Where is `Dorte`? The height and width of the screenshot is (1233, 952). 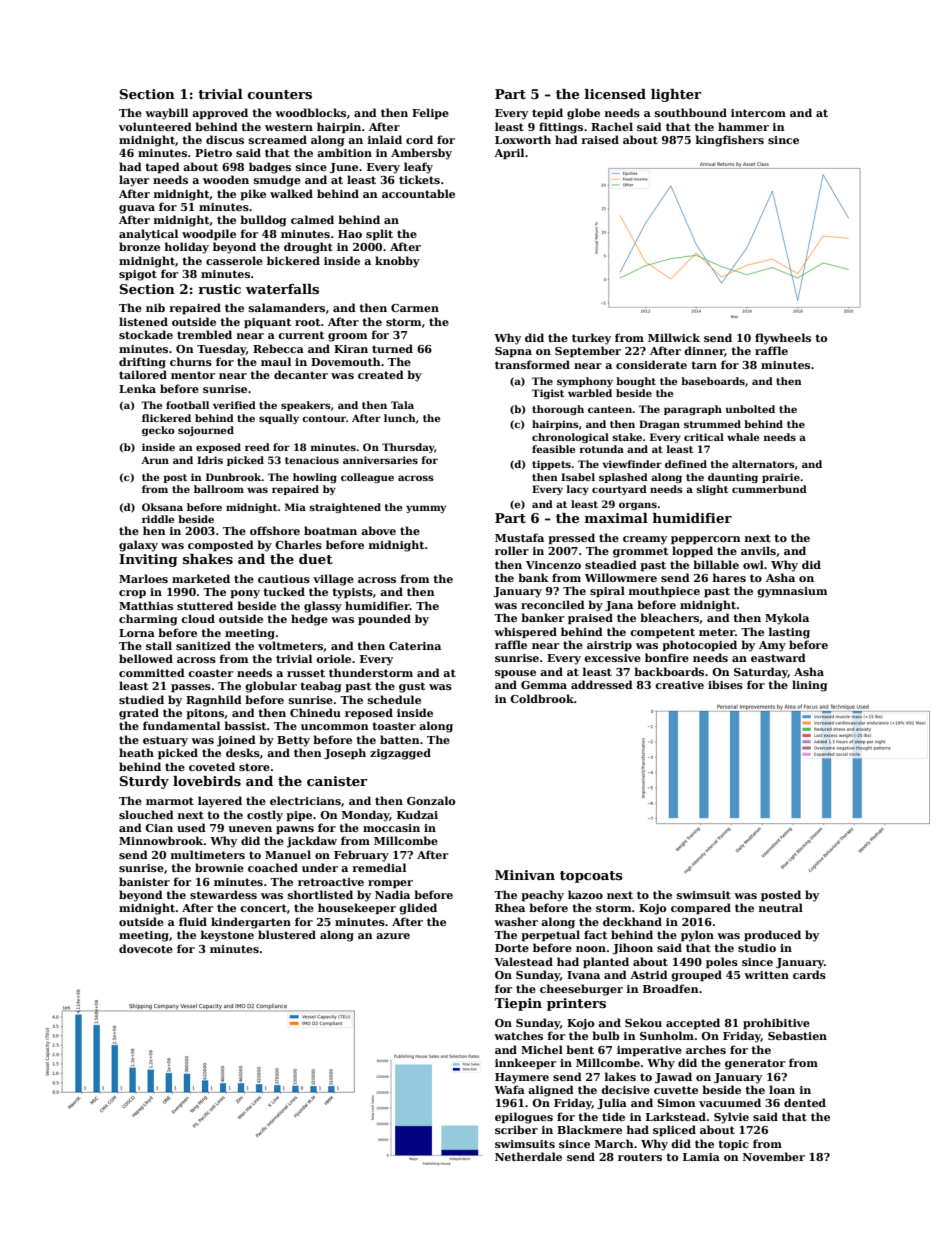 Dorte is located at coordinates (512, 948).
